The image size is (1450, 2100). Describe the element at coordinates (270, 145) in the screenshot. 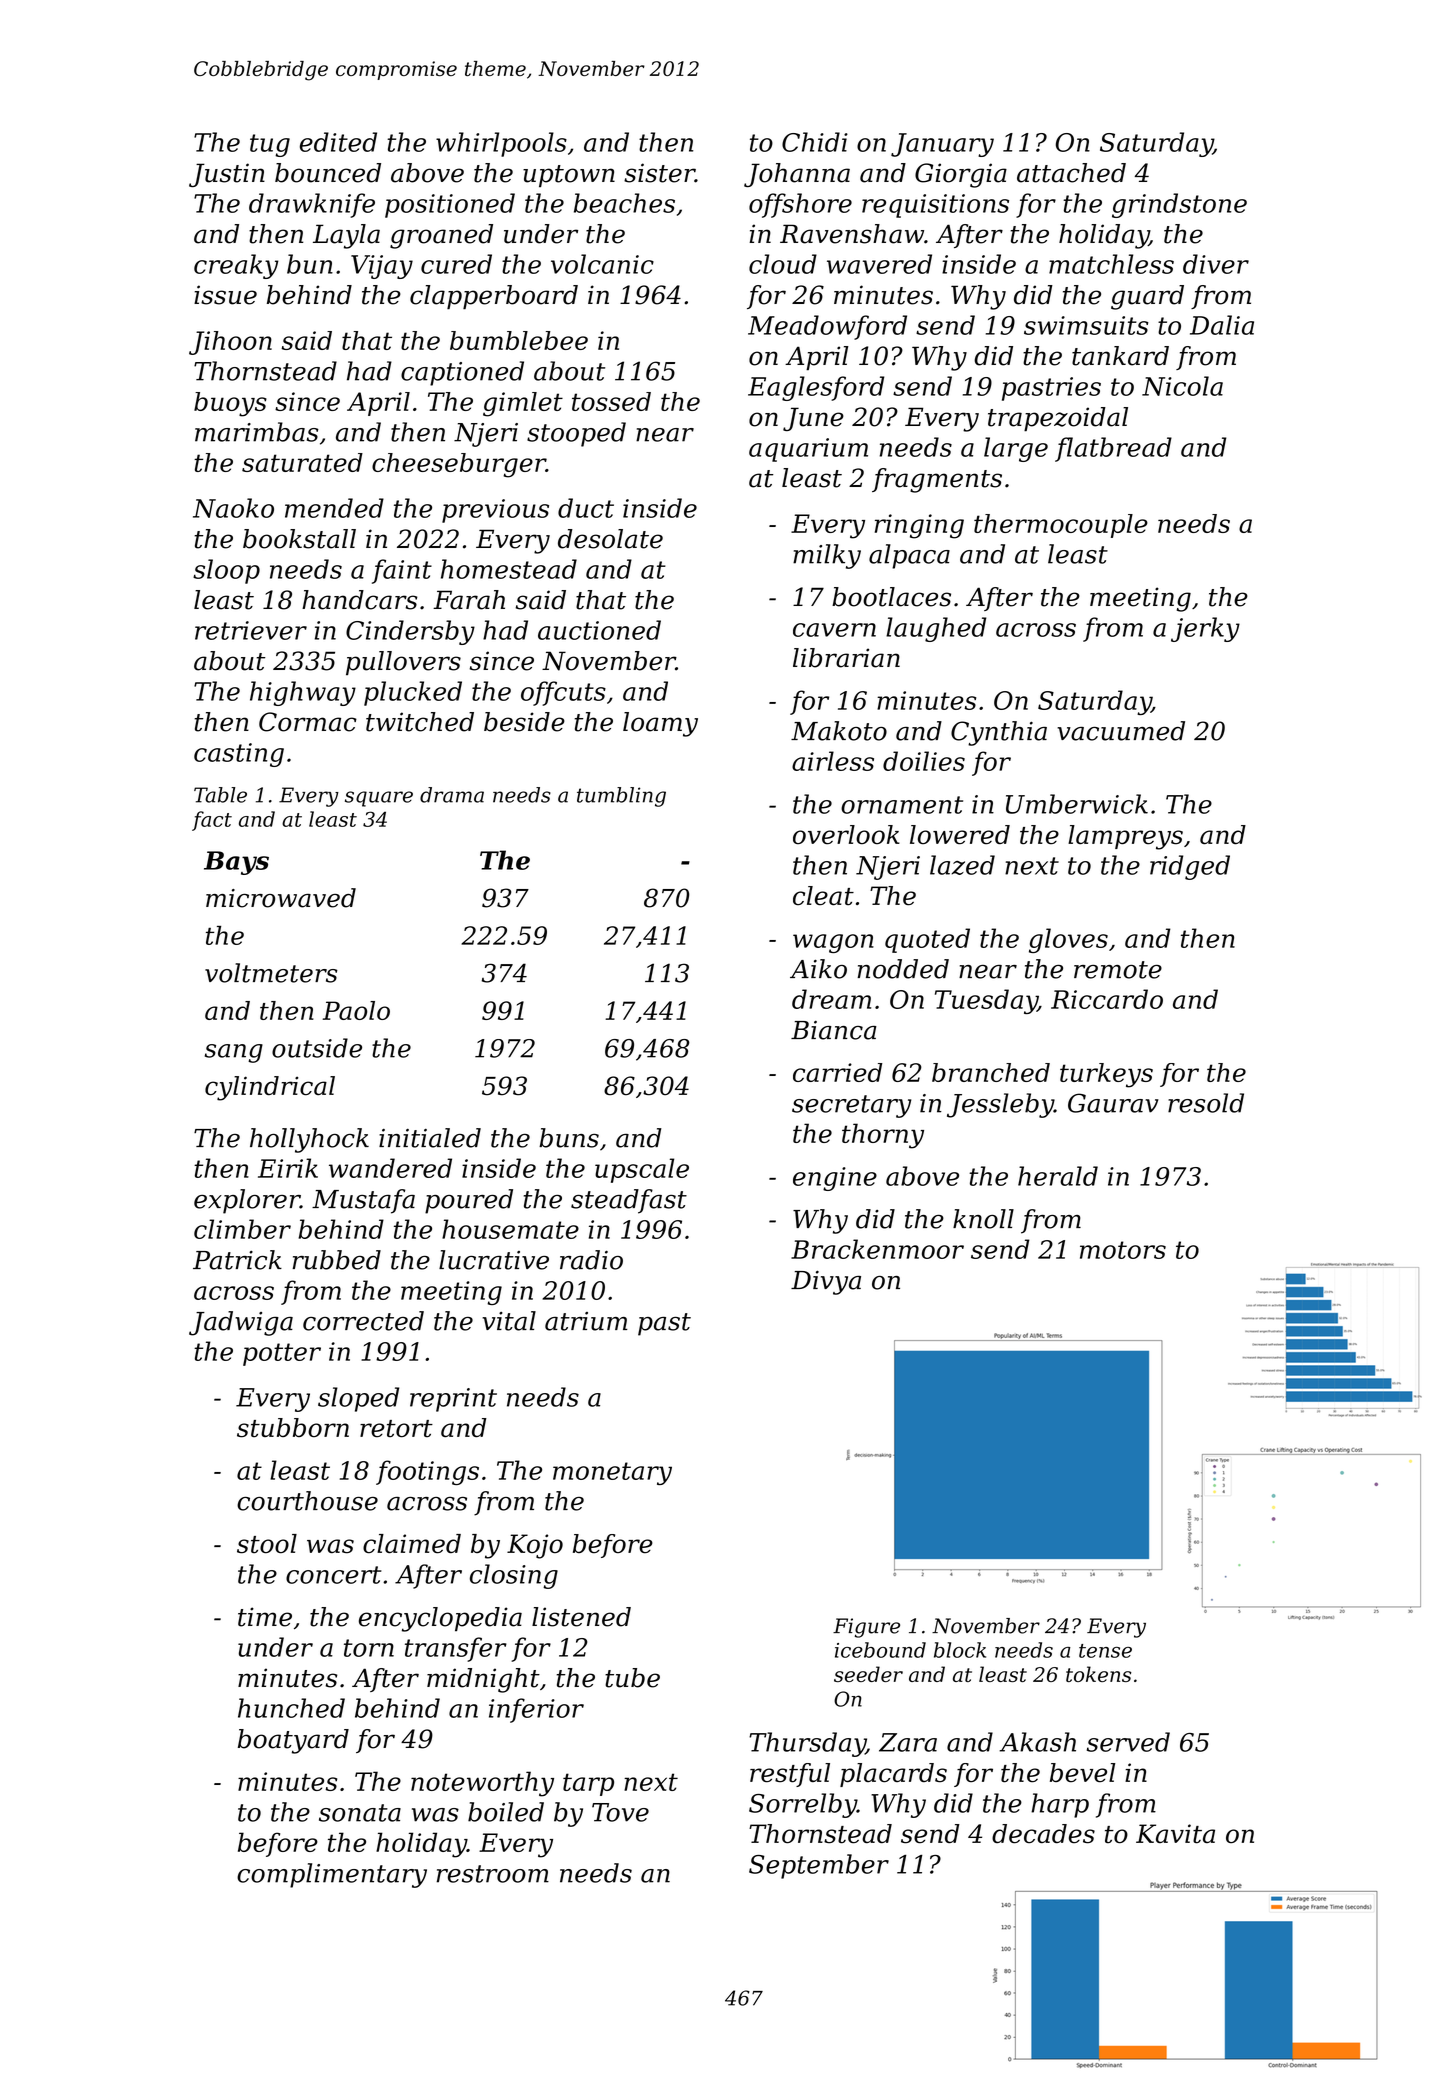

I see `tug` at that location.
